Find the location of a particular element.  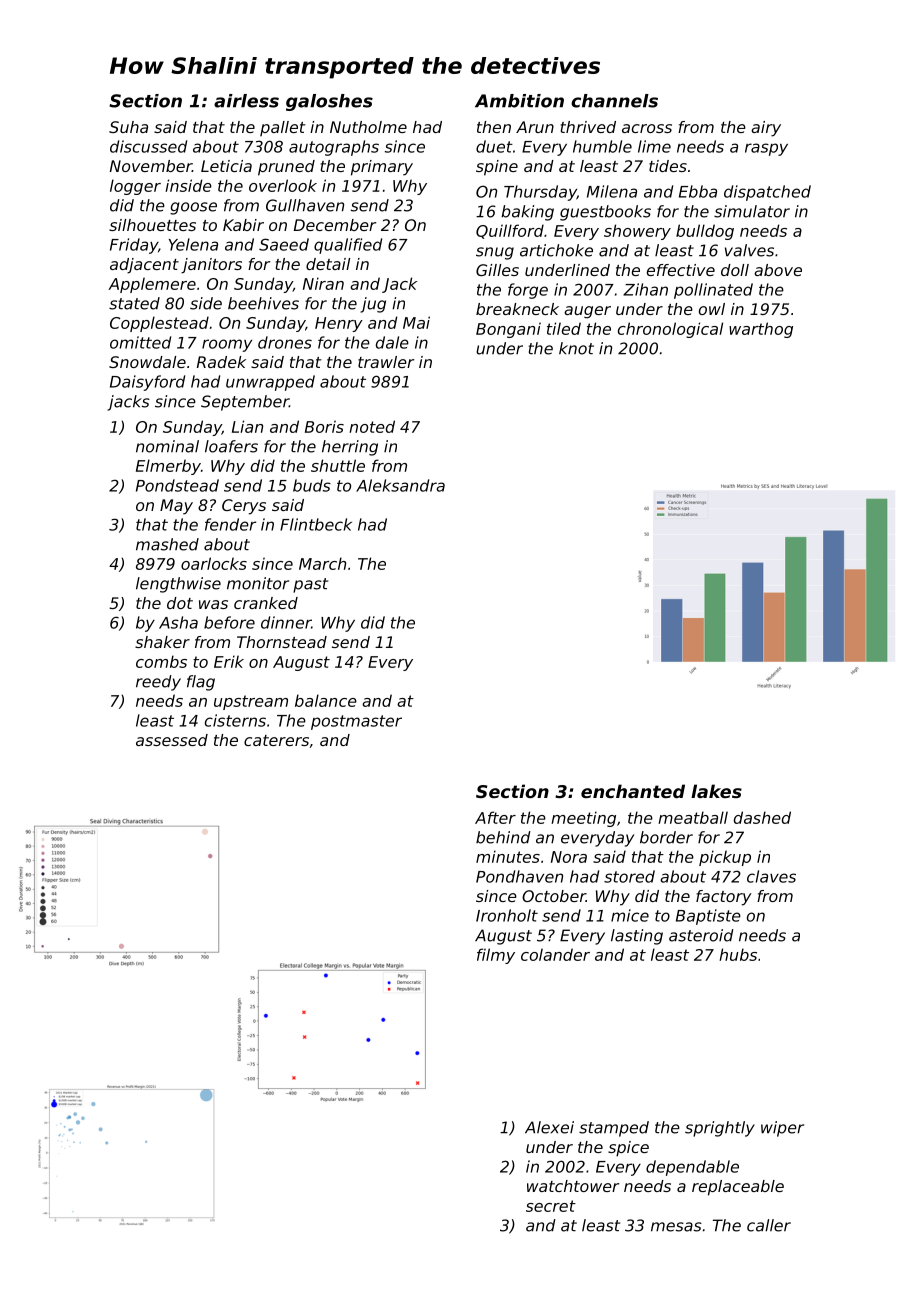

watchtower is located at coordinates (573, 1186).
